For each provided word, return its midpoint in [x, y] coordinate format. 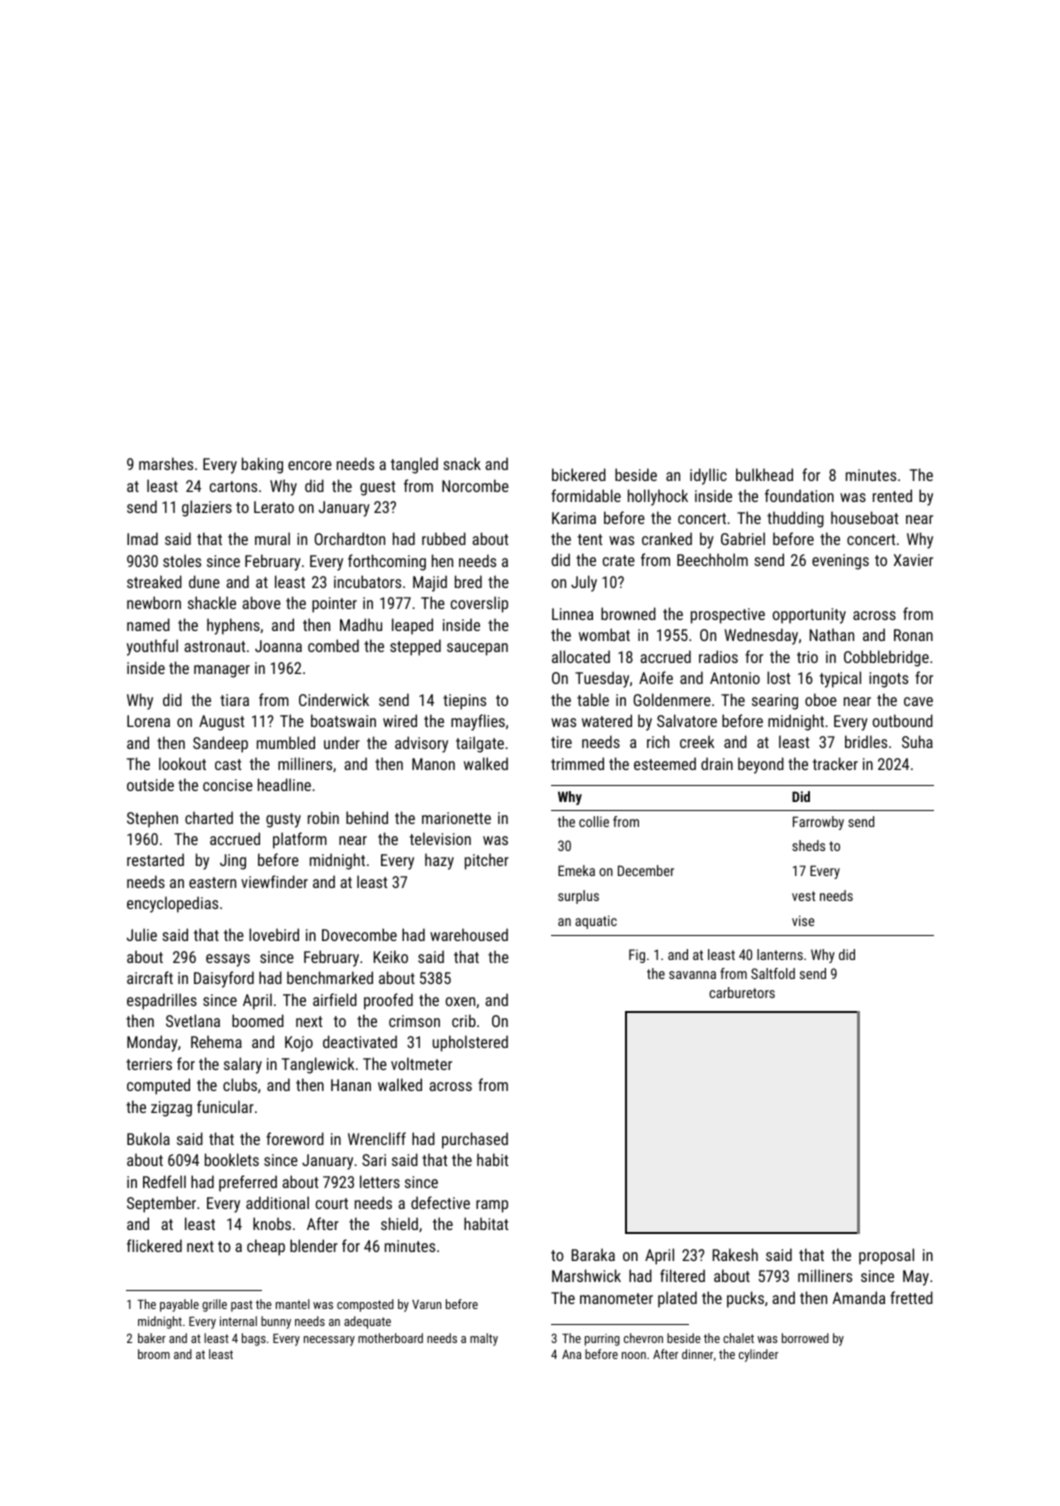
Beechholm [712, 559]
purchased [475, 1140]
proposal [886, 1256]
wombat [604, 634]
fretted [911, 1297]
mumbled [286, 742]
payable [179, 1305]
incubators [367, 581]
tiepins [464, 702]
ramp [492, 1206]
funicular [225, 1106]
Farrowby [818, 823]
